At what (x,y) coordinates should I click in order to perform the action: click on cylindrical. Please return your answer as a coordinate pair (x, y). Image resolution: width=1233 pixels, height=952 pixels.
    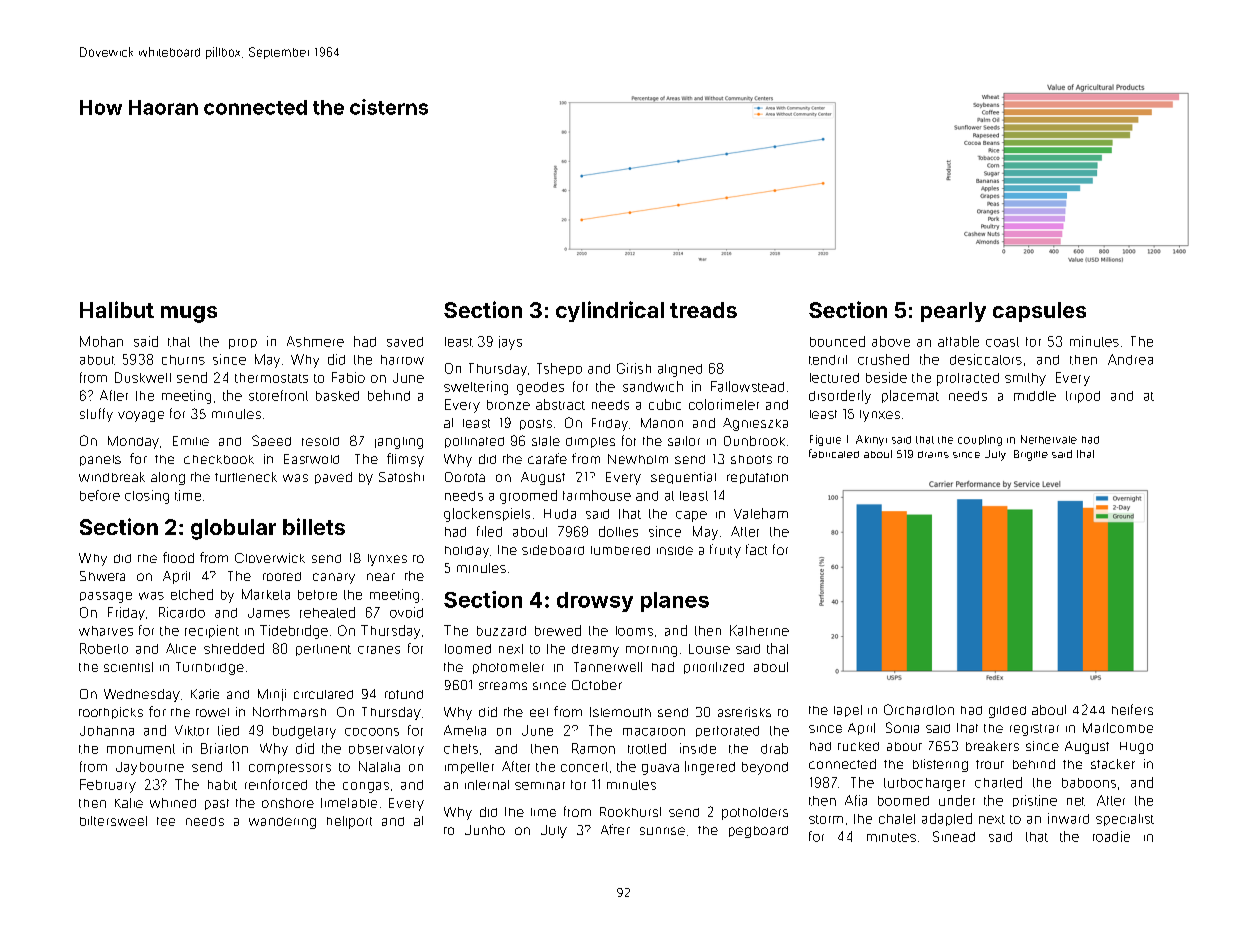
    Looking at the image, I should click on (610, 311).
